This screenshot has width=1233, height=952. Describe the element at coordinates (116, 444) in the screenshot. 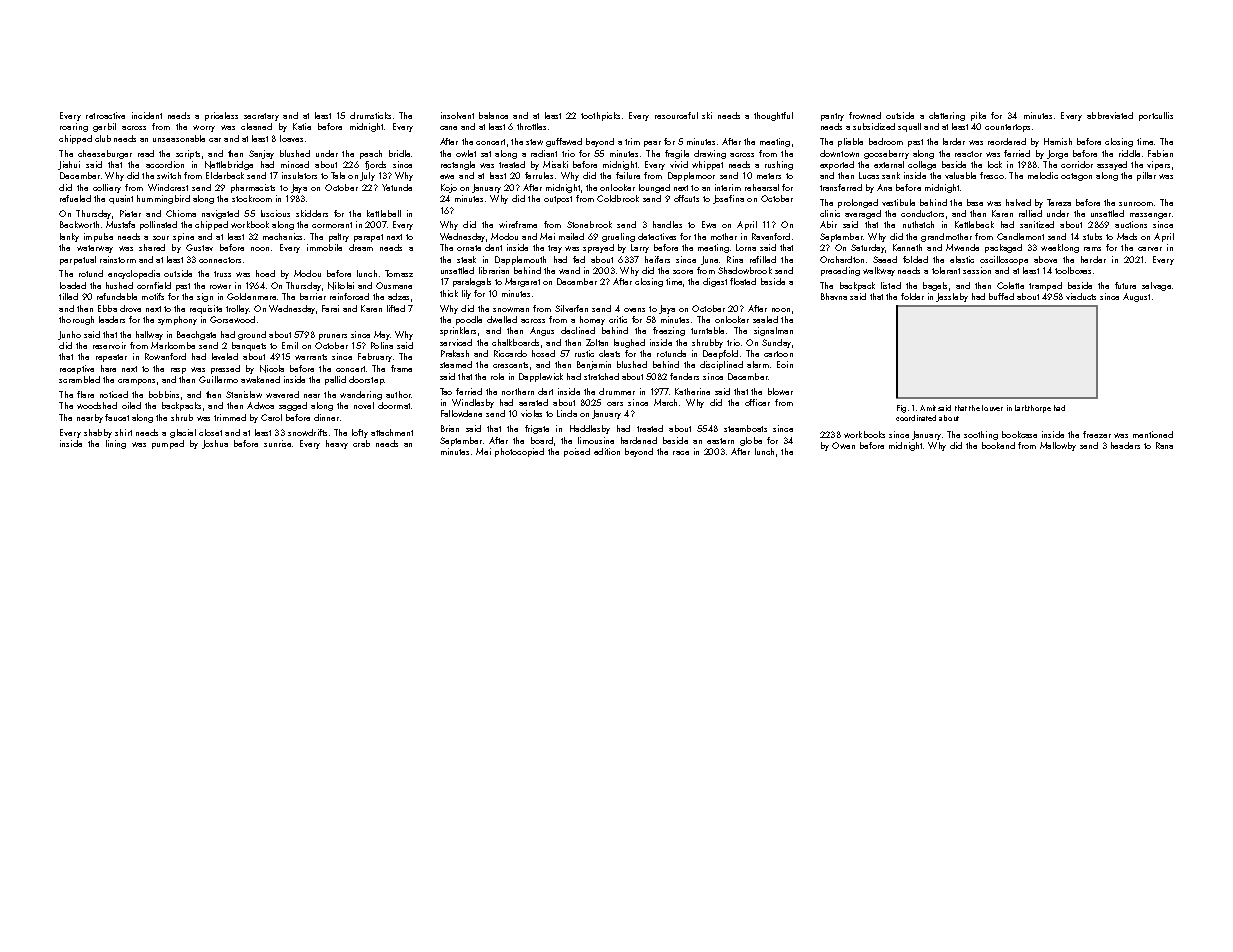

I see `lining` at that location.
